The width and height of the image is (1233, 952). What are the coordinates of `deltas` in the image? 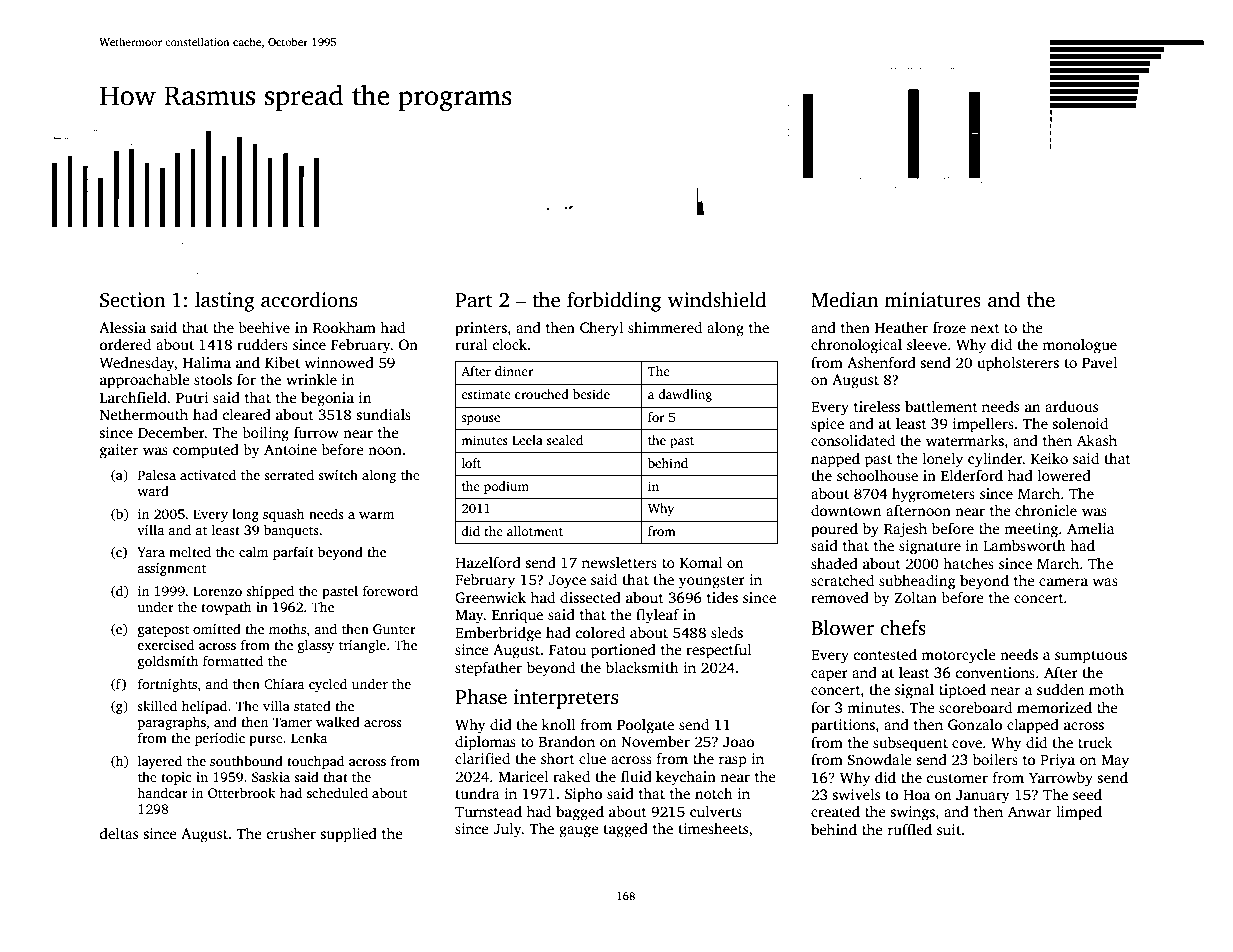 It's located at (119, 833).
